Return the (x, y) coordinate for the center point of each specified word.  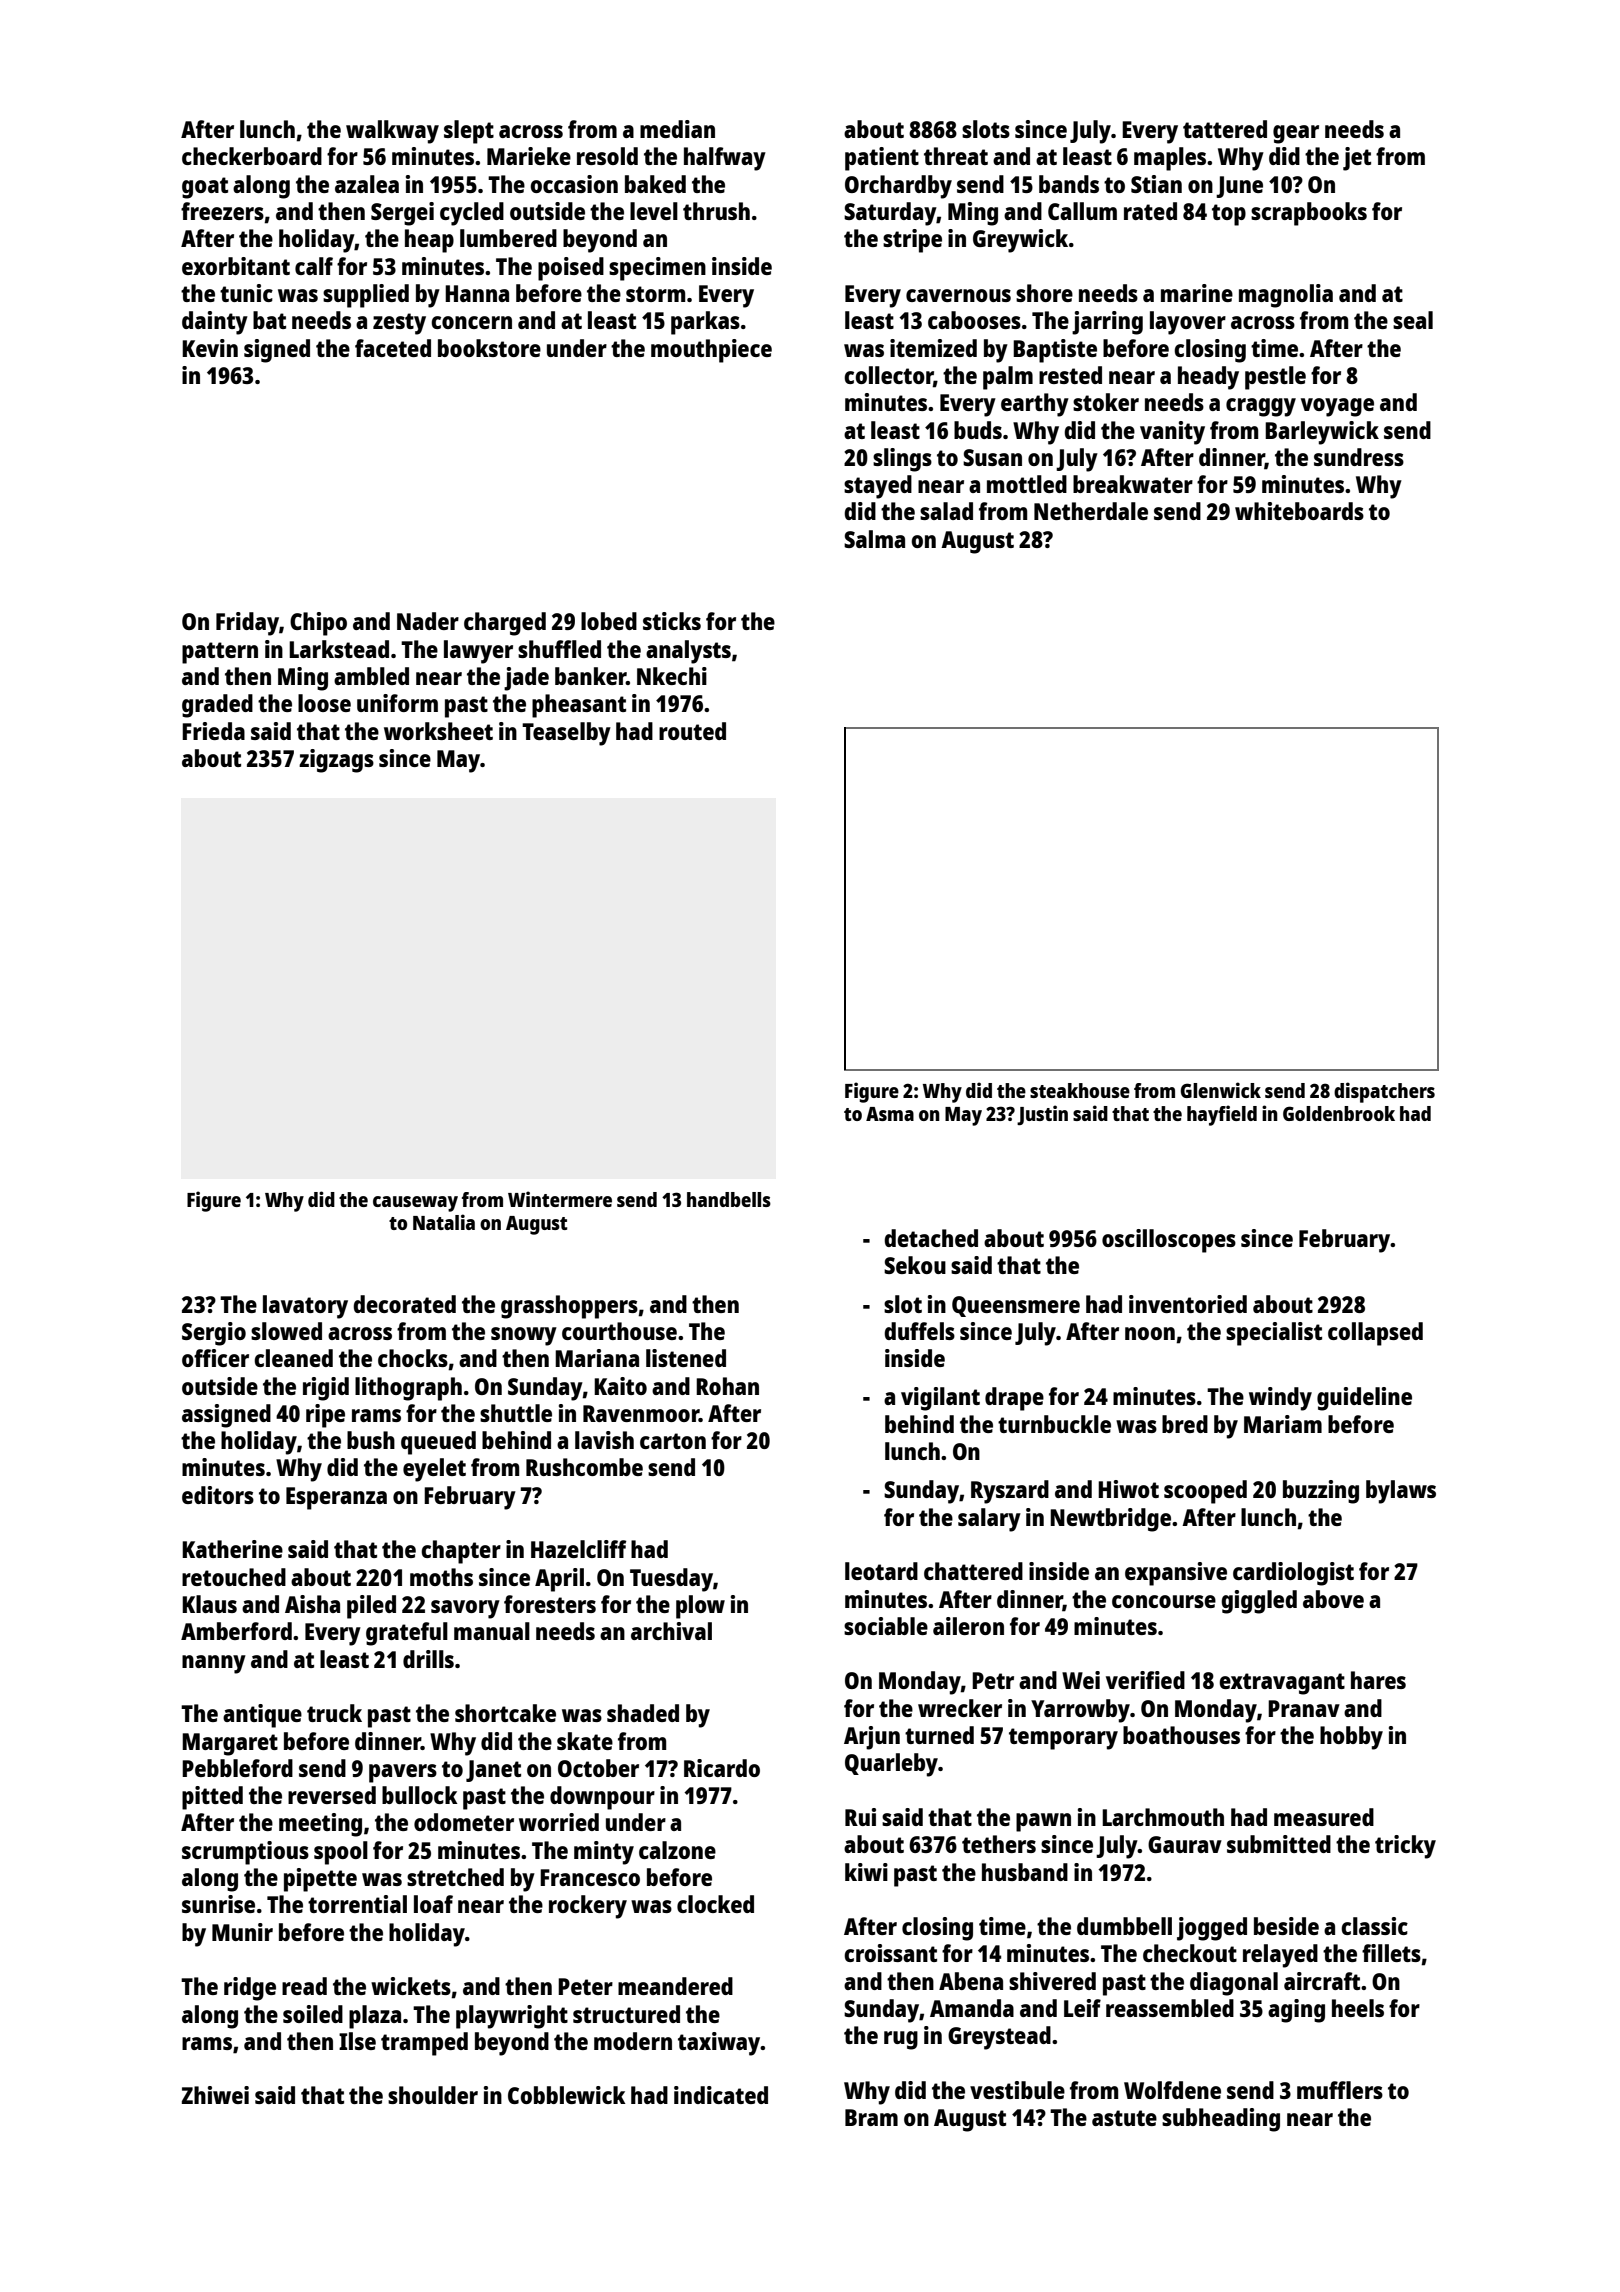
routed (692, 731)
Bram (871, 2117)
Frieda (213, 731)
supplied (366, 296)
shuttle (516, 1413)
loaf (433, 1904)
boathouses (1181, 1735)
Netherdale (1091, 511)
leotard (881, 1571)
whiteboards (1299, 511)
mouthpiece (711, 351)
